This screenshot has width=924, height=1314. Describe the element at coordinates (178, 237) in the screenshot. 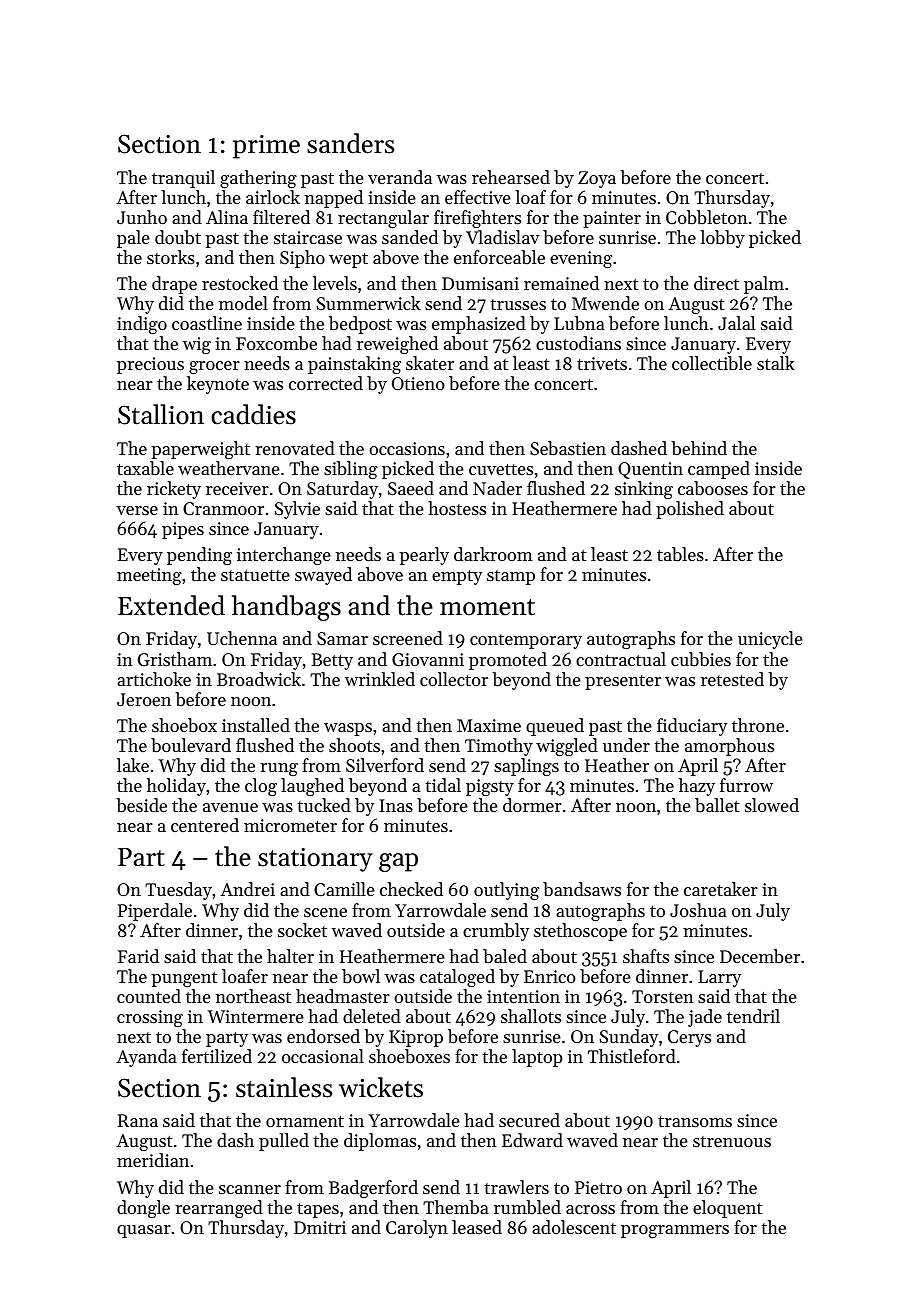

I see `doubt` at that location.
